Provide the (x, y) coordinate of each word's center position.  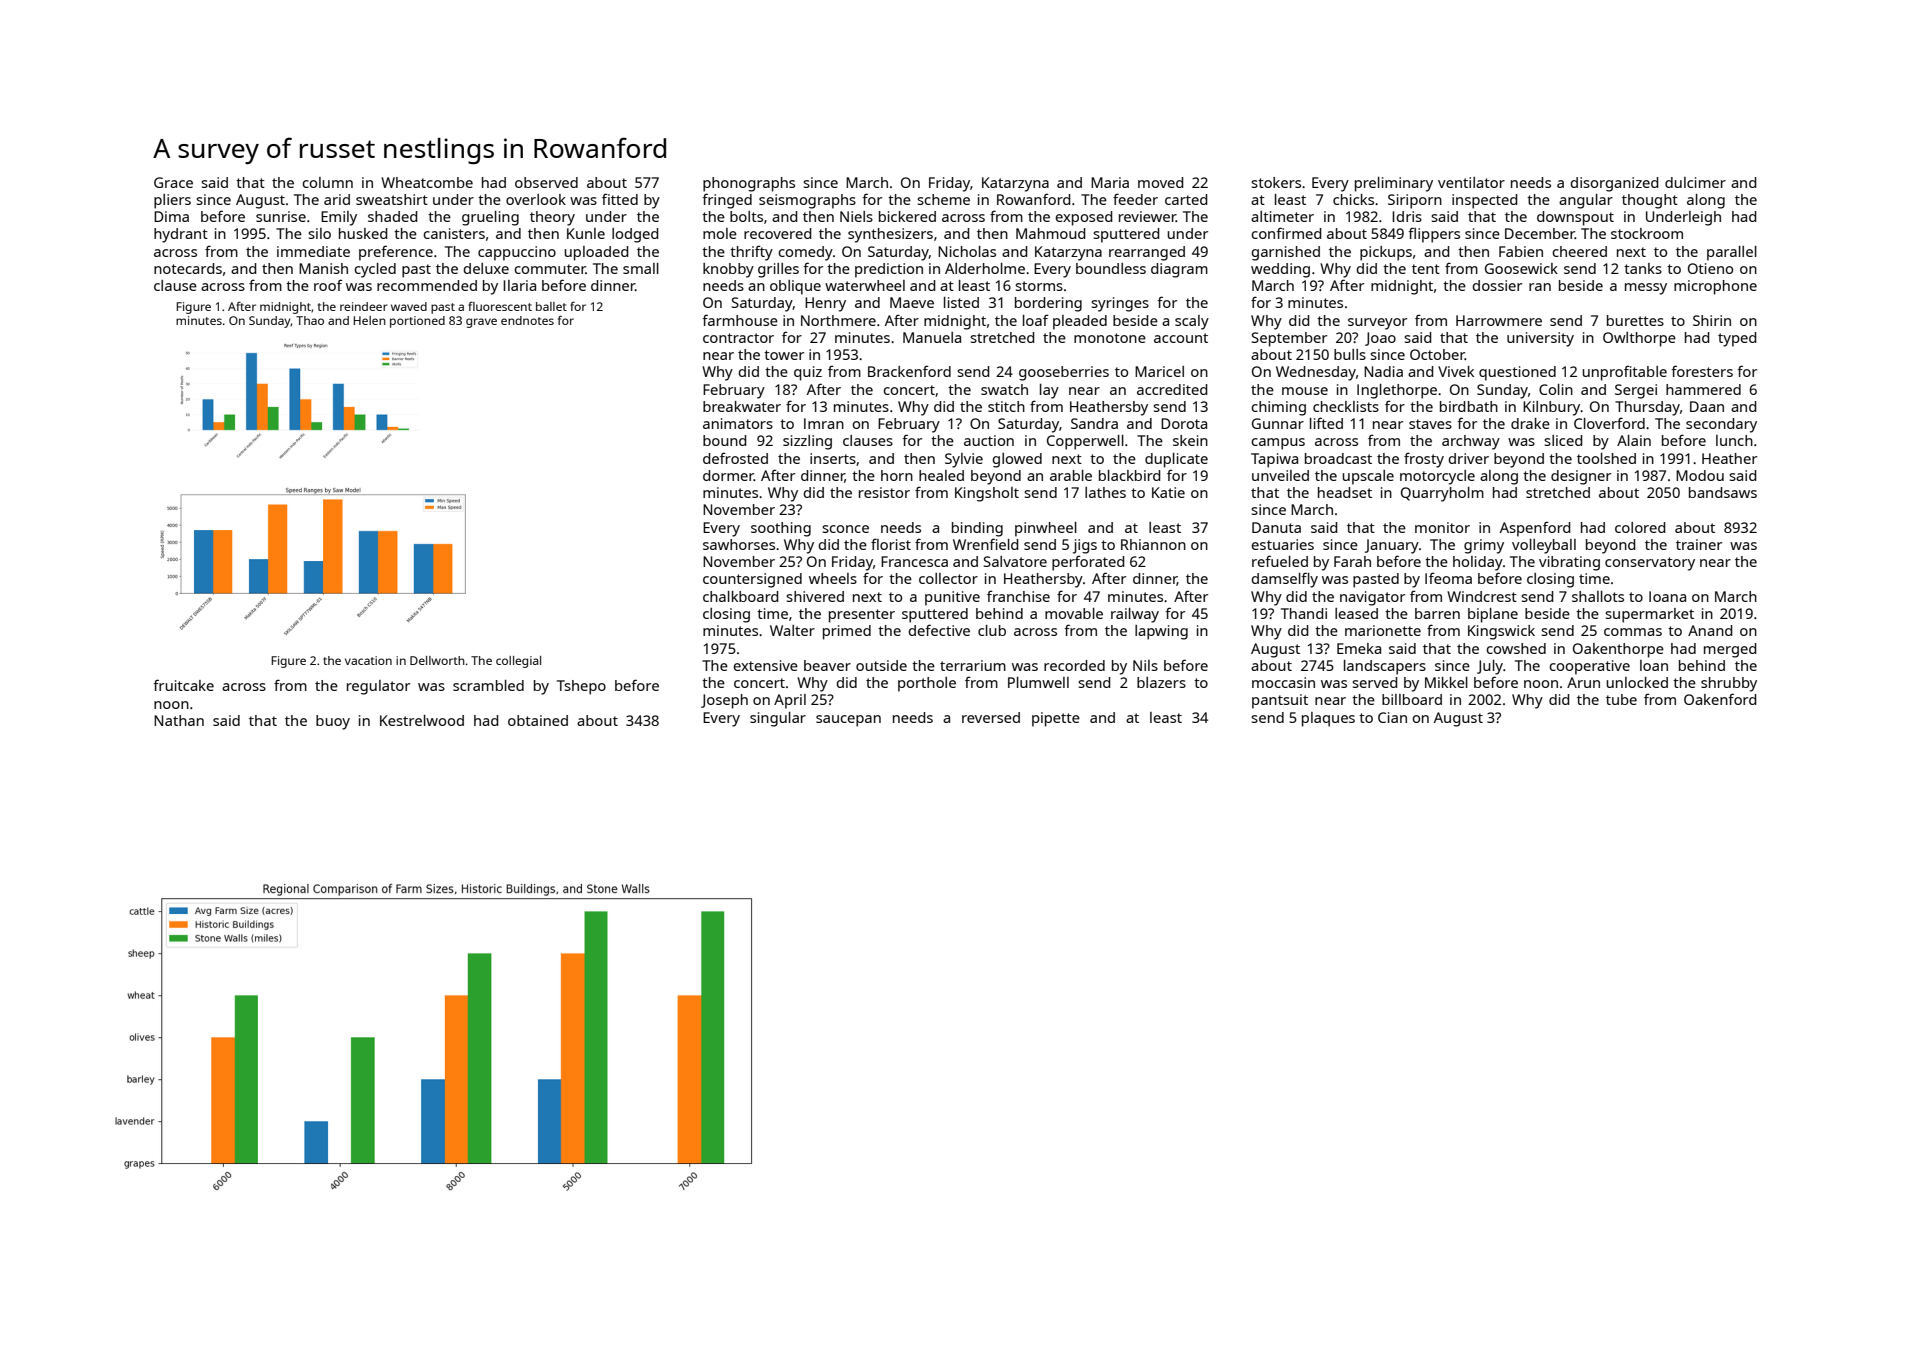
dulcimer (1695, 182)
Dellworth (437, 660)
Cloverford (1609, 423)
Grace (173, 182)
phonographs (749, 184)
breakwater (742, 406)
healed (941, 475)
